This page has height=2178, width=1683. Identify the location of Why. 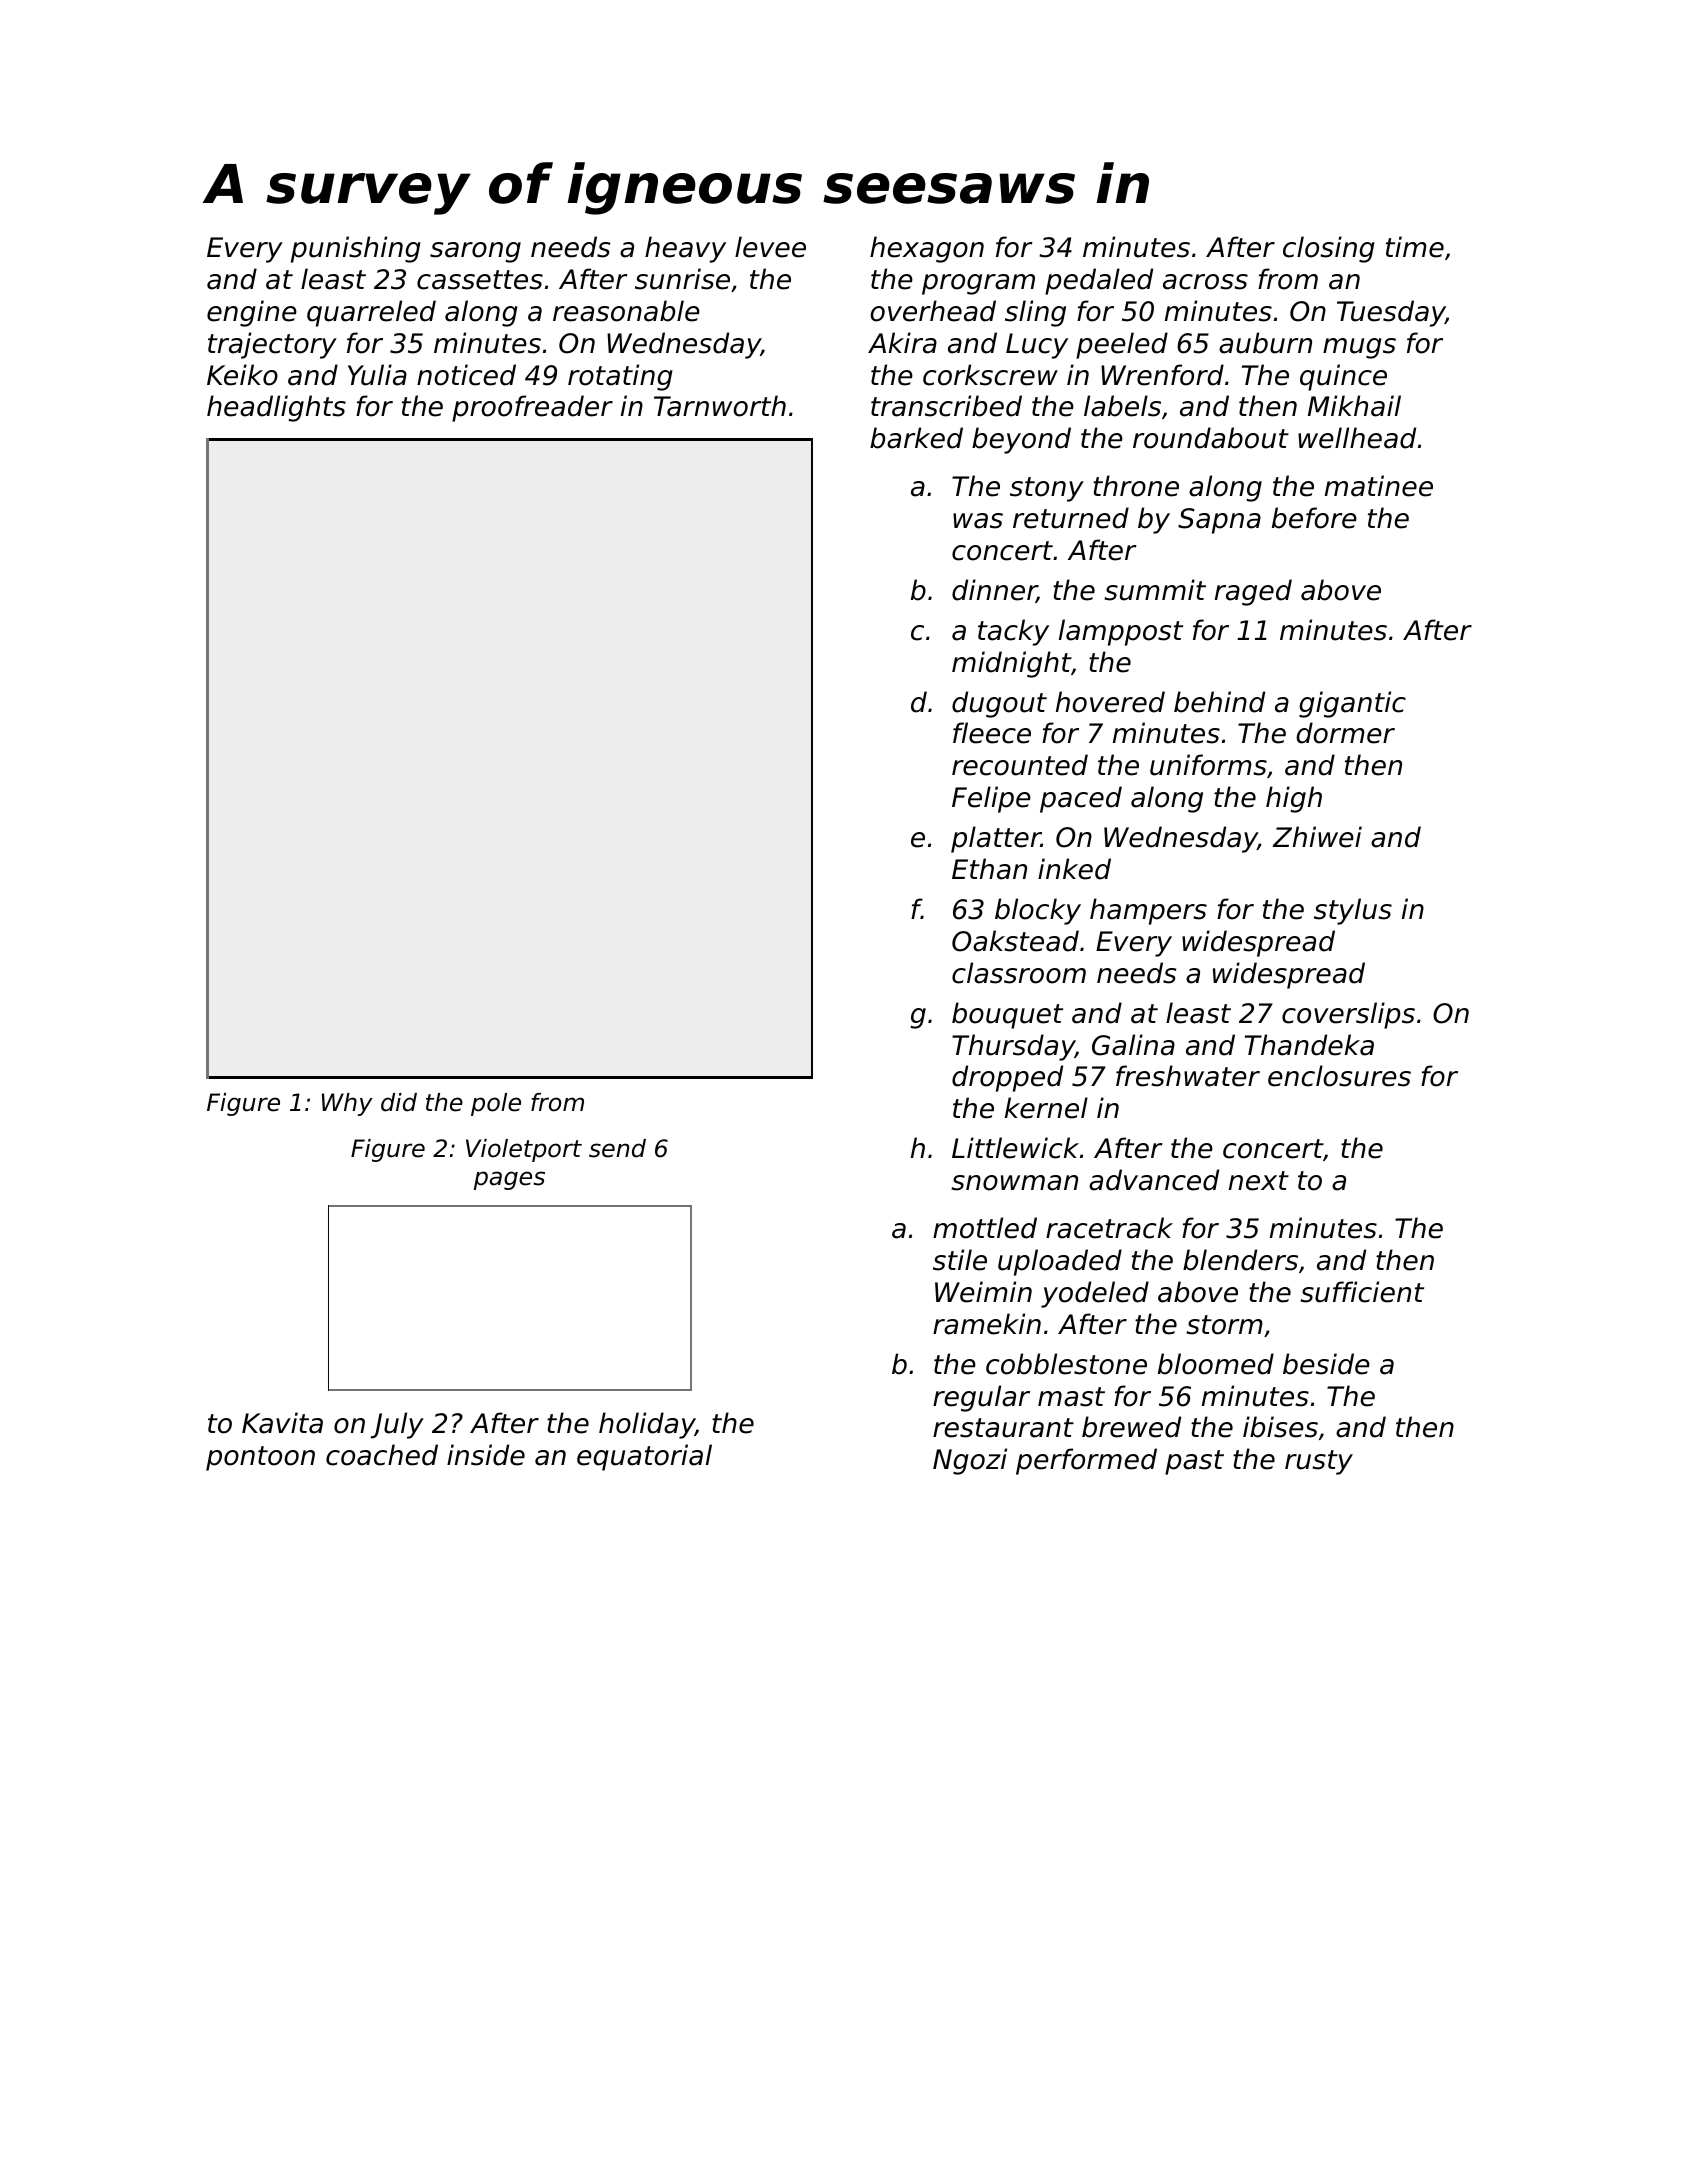
(347, 1104).
